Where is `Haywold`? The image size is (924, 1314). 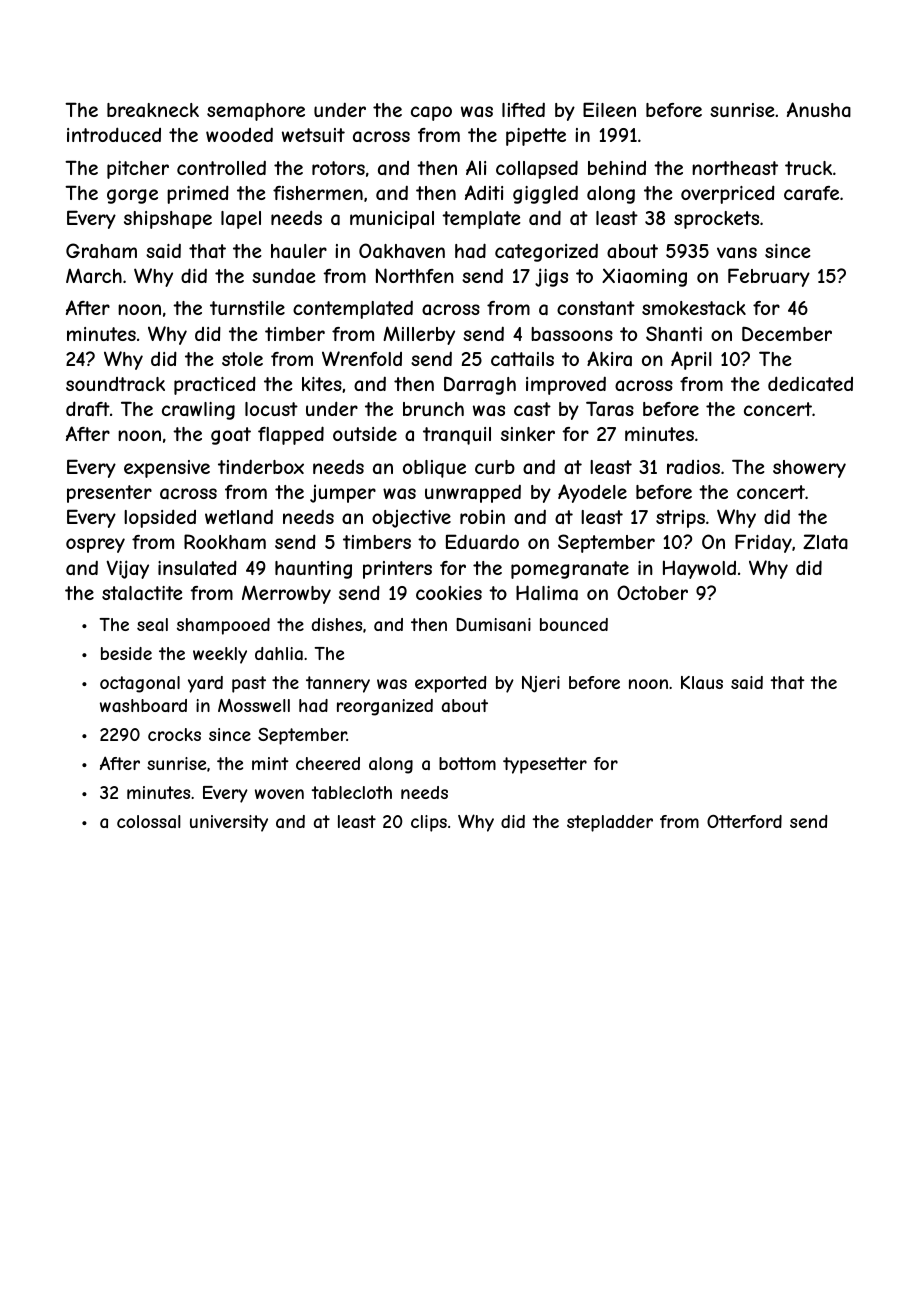
Haywold is located at coordinates (699, 569).
